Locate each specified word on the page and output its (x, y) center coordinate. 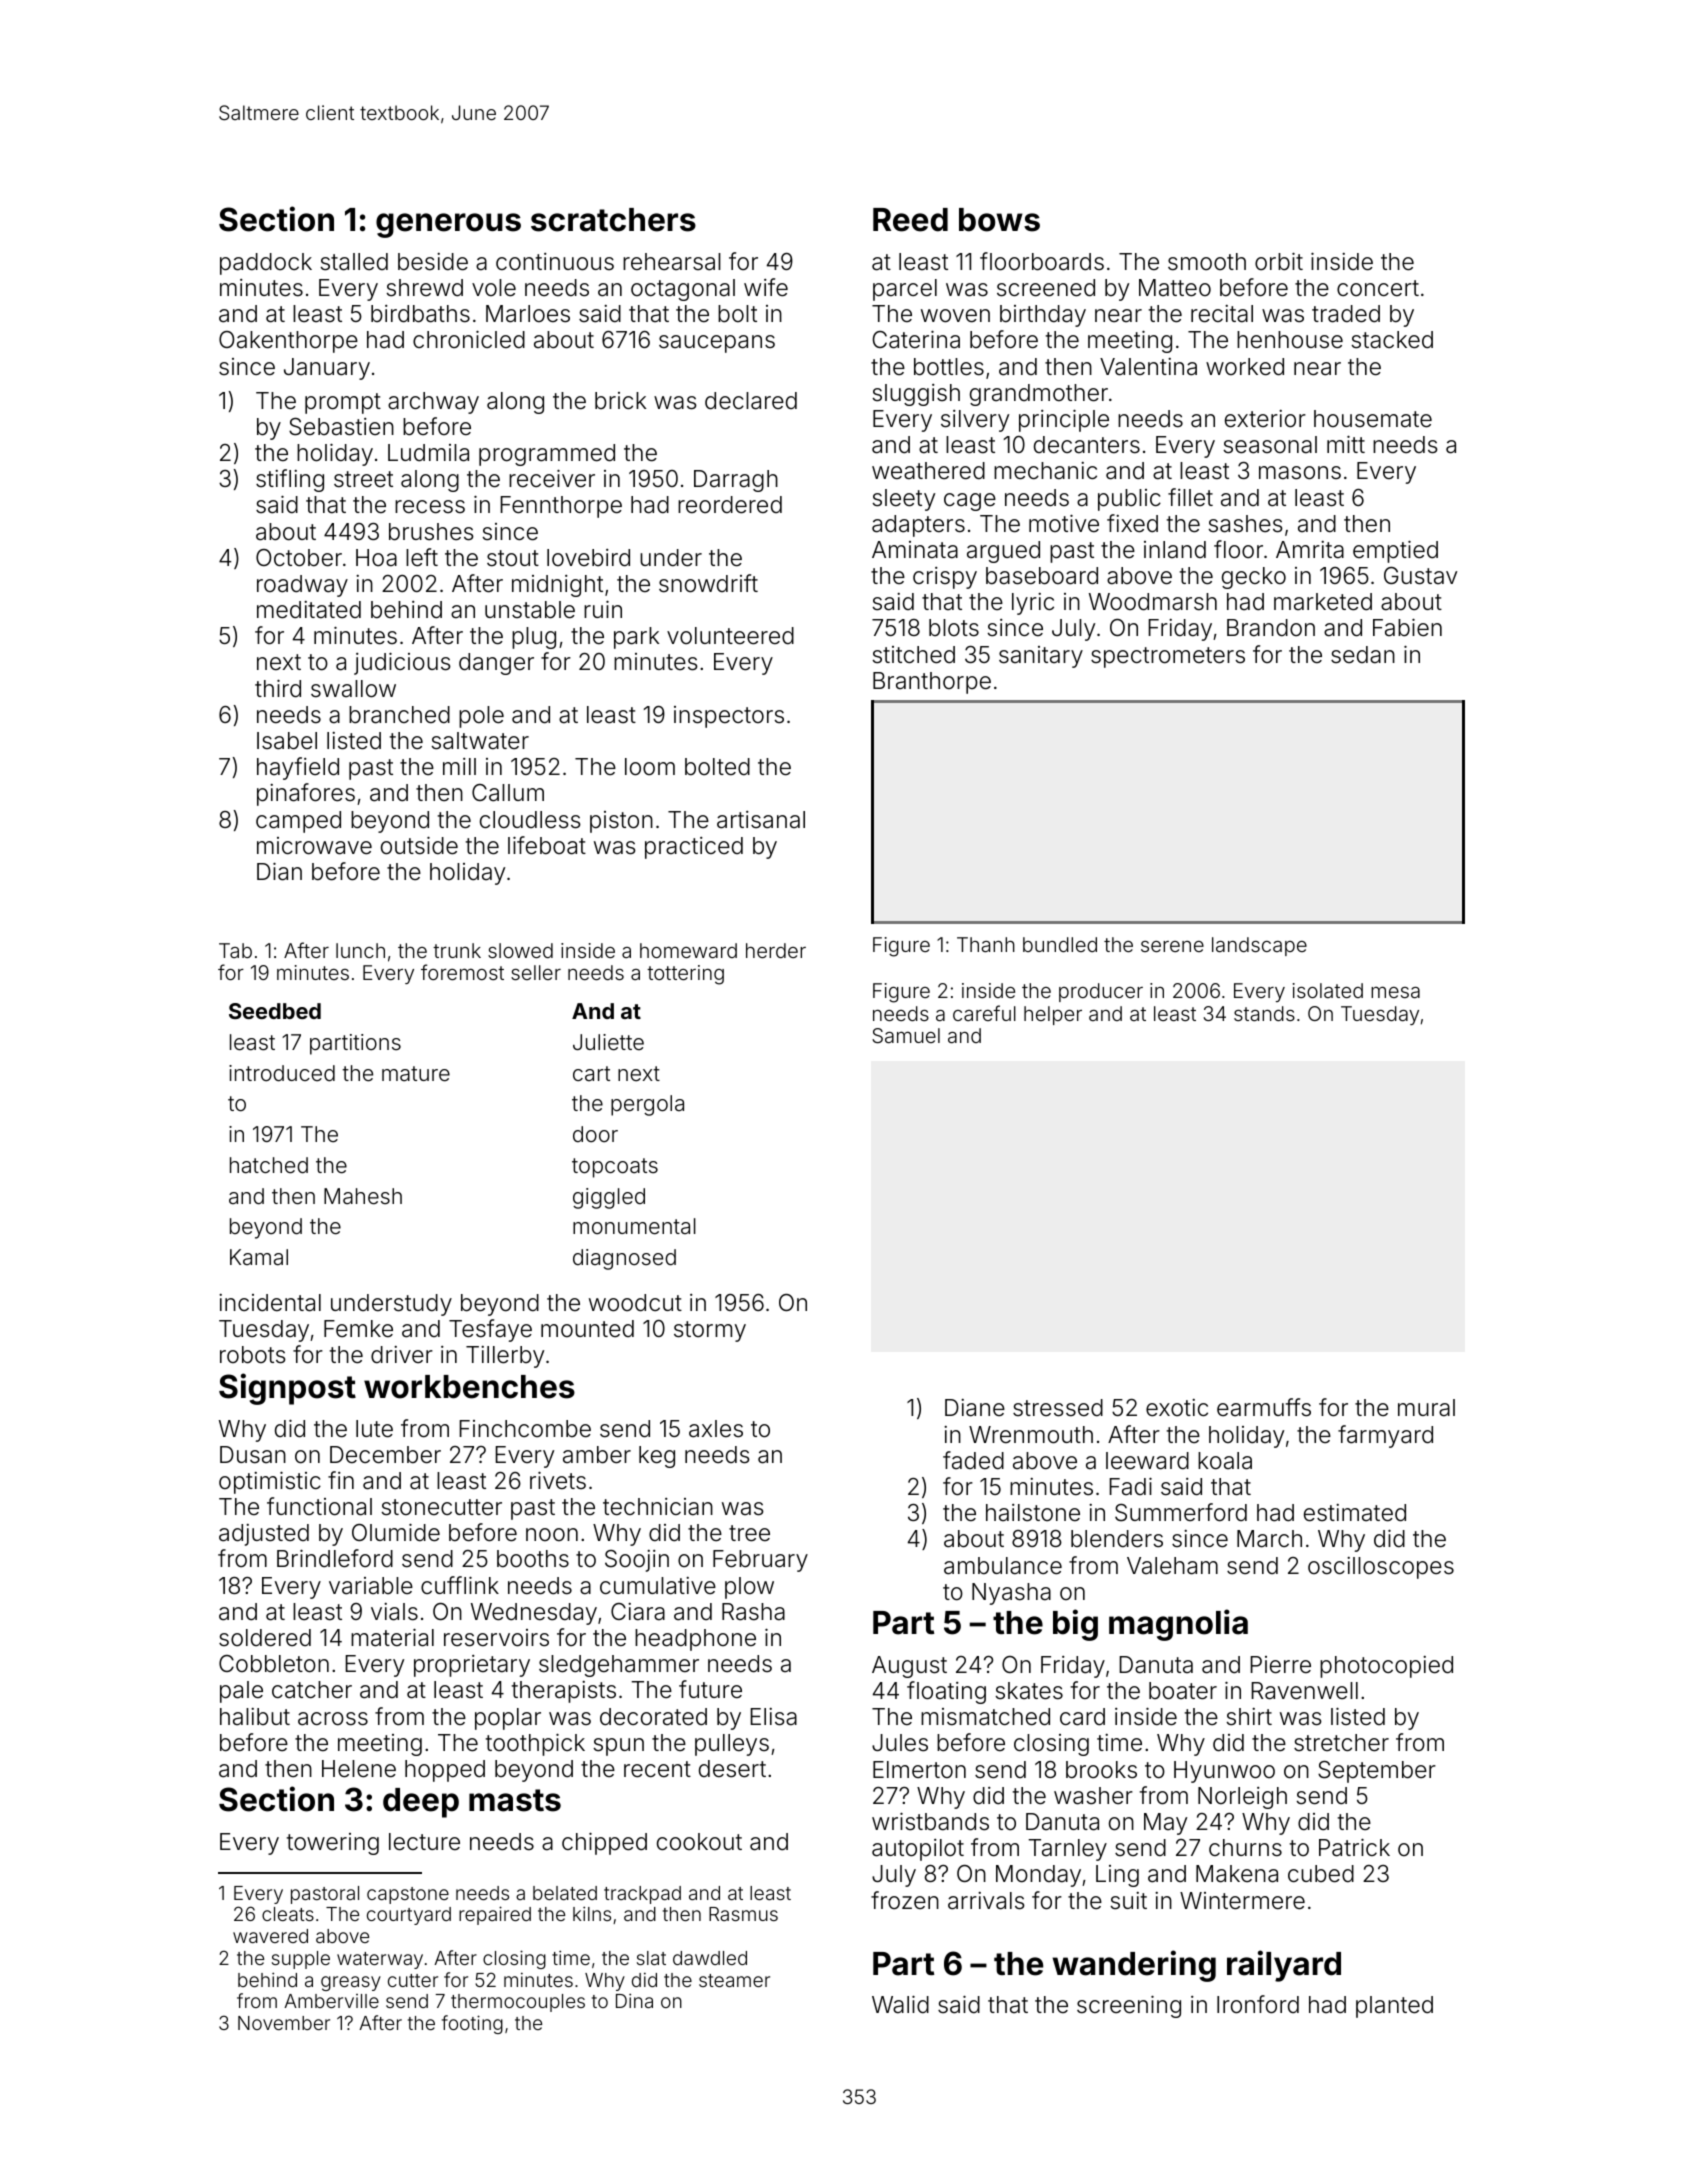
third (278, 688)
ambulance (1003, 1566)
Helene (359, 1769)
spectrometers (1168, 657)
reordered (730, 505)
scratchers (613, 220)
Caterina (916, 339)
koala (1225, 1461)
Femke (358, 1328)
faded (973, 1460)
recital (1222, 314)
